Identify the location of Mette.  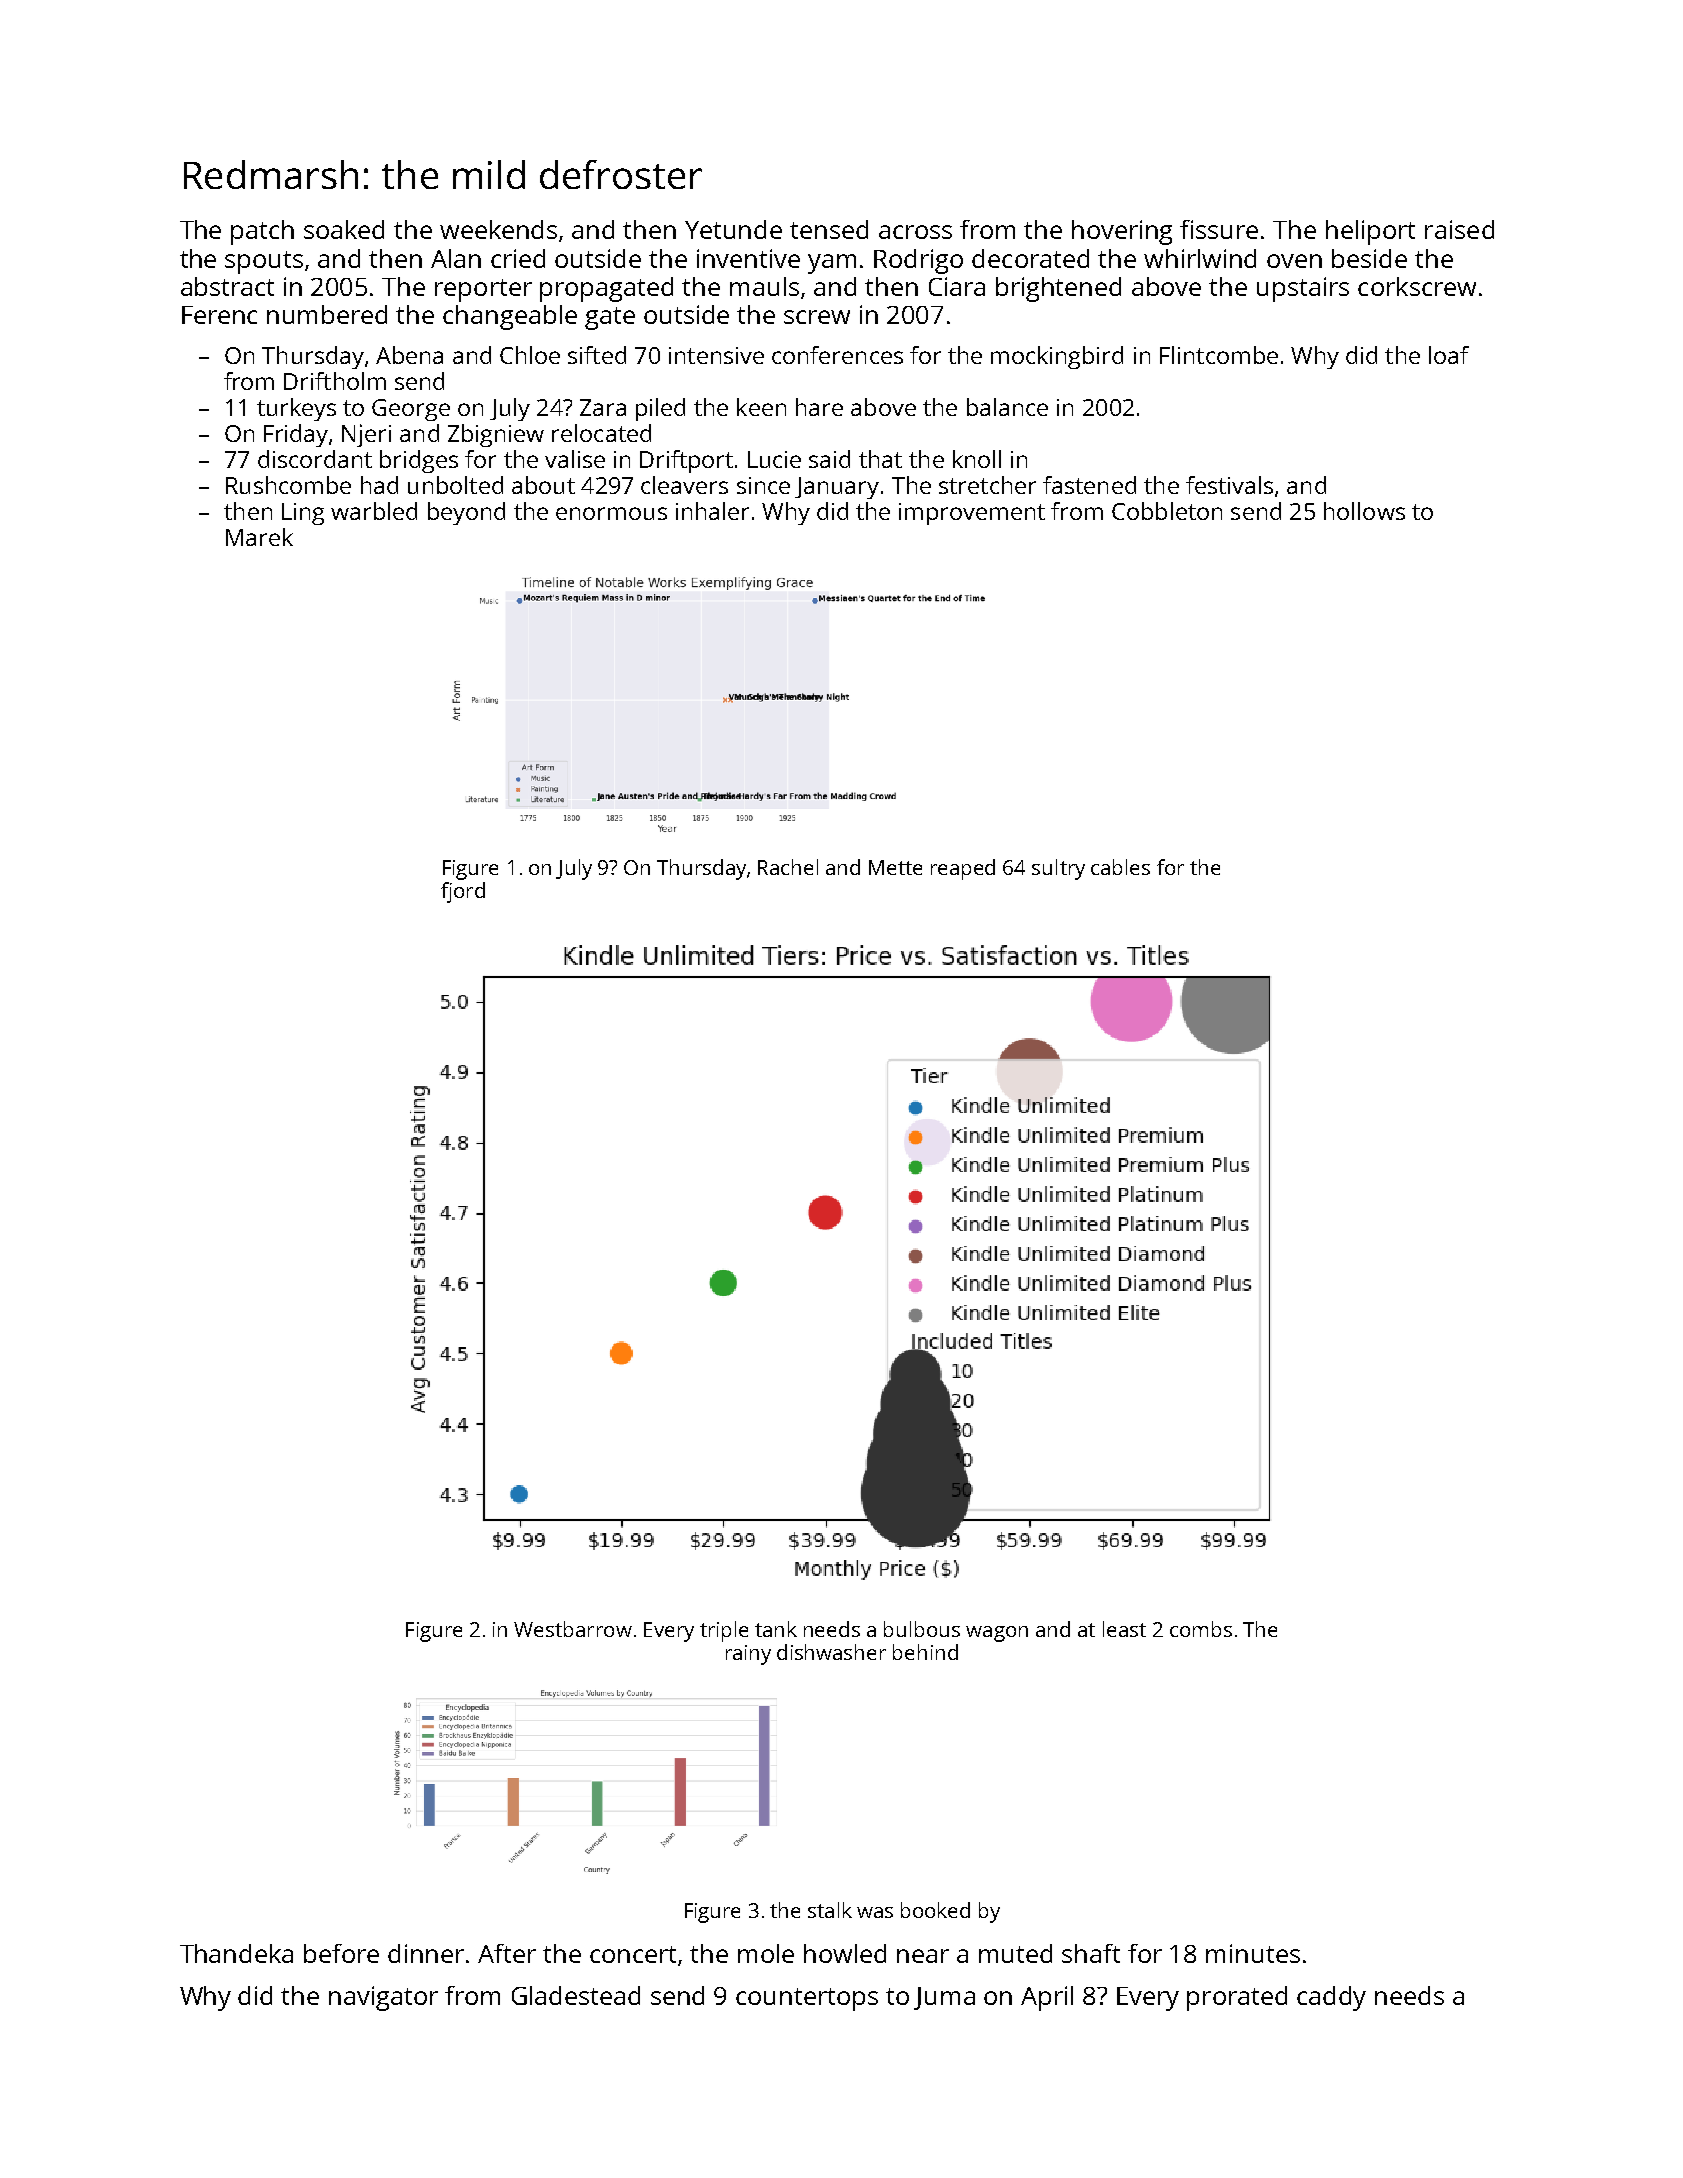
(895, 867).
